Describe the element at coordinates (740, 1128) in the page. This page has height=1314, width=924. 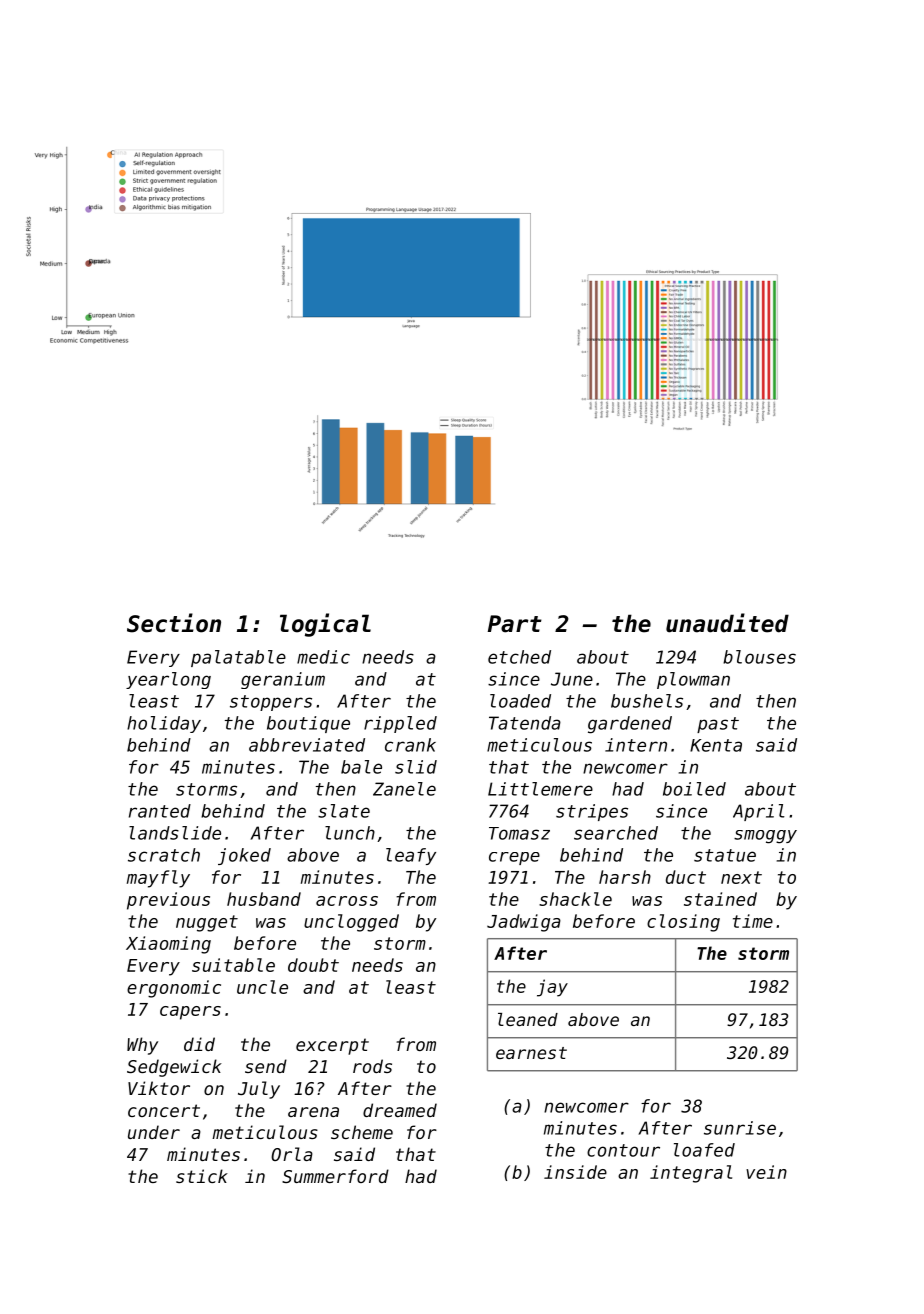
I see `sunrise` at that location.
